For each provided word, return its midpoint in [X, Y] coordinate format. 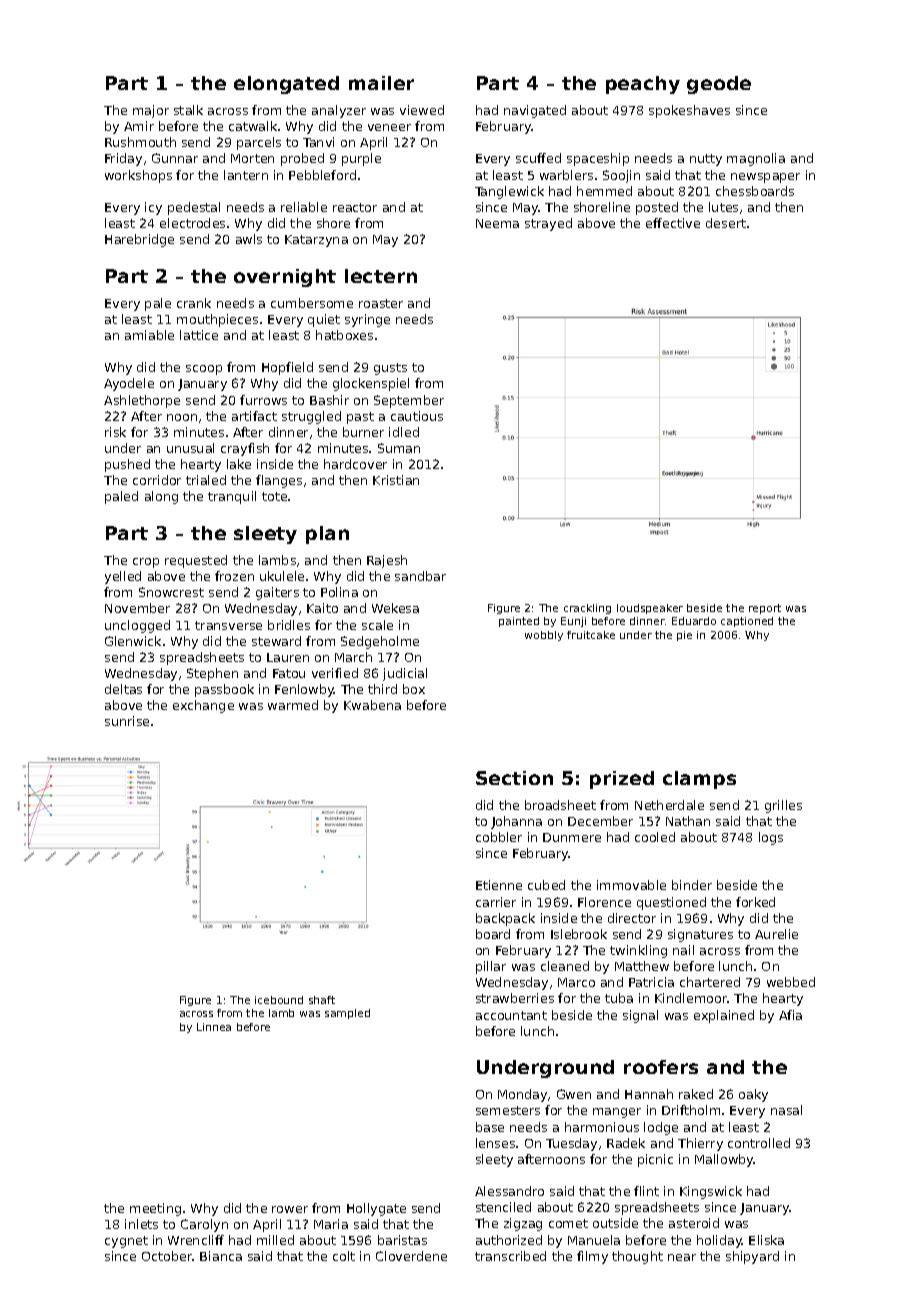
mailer [381, 83]
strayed [548, 224]
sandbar [420, 576]
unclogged [137, 626]
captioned [747, 622]
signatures [700, 935]
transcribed [510, 1256]
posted [657, 208]
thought [637, 1257]
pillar [491, 967]
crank [194, 303]
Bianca [221, 1256]
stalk [188, 110]
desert [726, 223]
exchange [203, 706]
